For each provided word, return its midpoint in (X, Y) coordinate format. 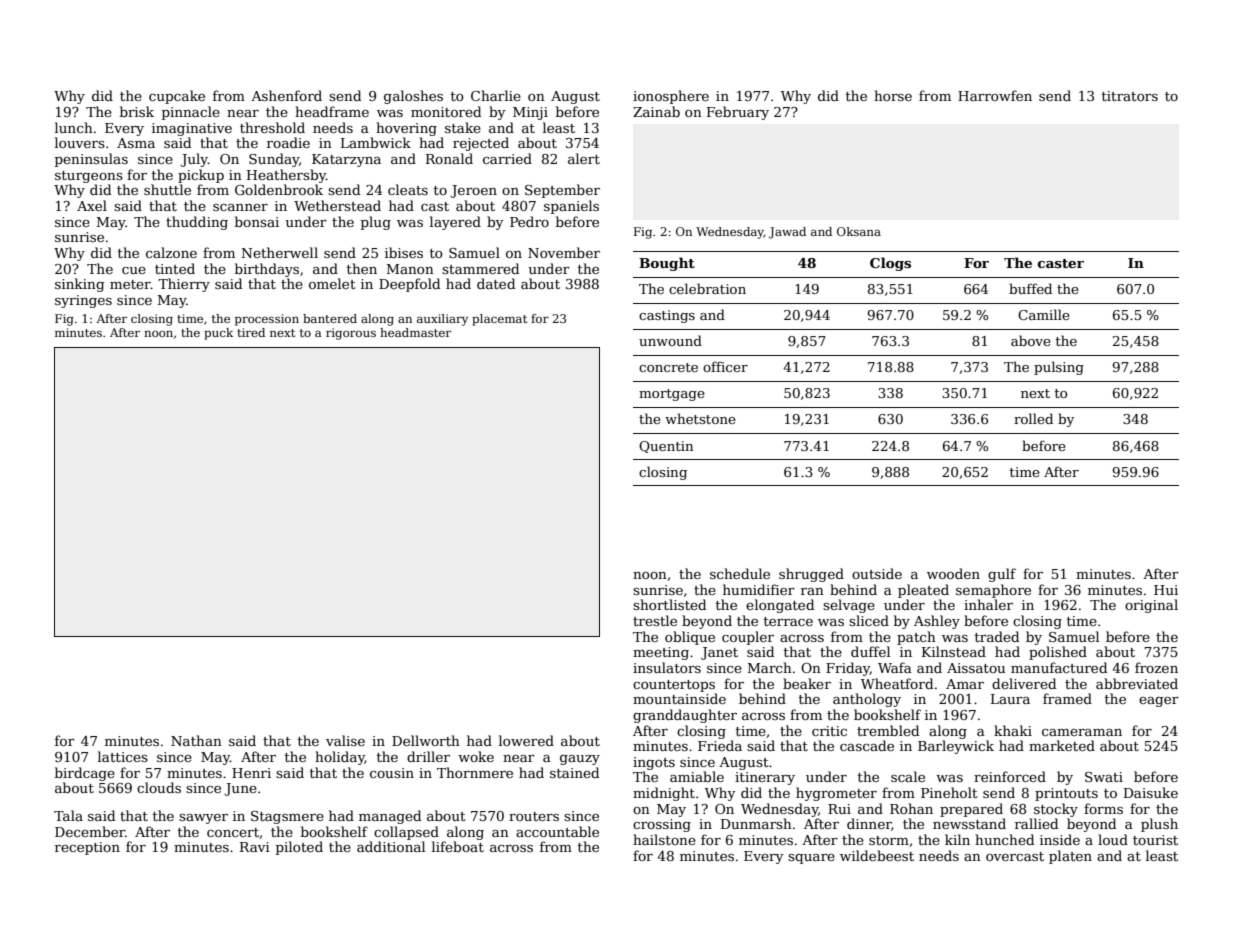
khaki (1013, 730)
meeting (661, 653)
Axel (92, 205)
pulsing (1059, 368)
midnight (664, 794)
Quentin (666, 447)
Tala (68, 815)
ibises (404, 252)
